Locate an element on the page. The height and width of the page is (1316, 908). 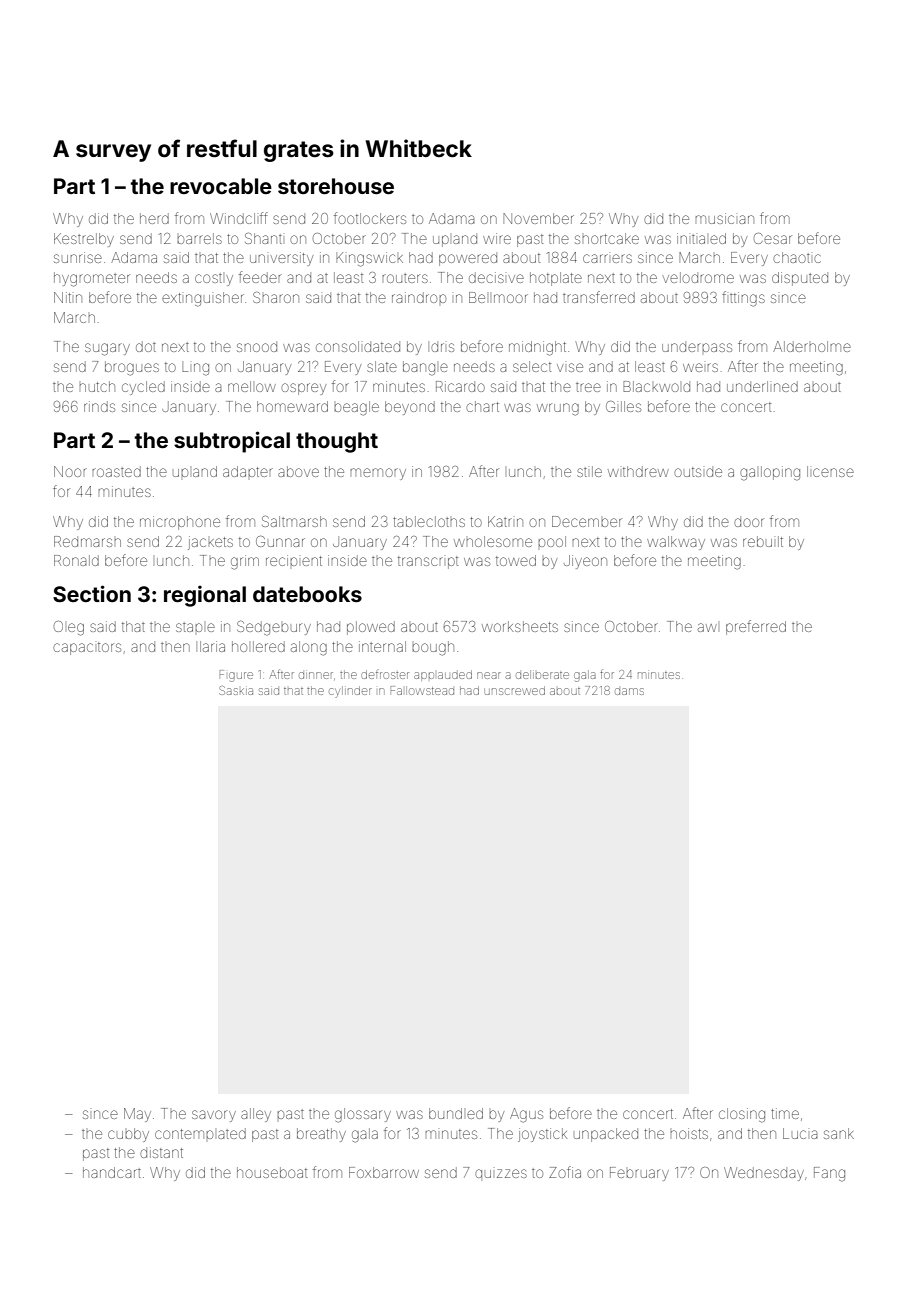
revocable is located at coordinates (221, 186).
